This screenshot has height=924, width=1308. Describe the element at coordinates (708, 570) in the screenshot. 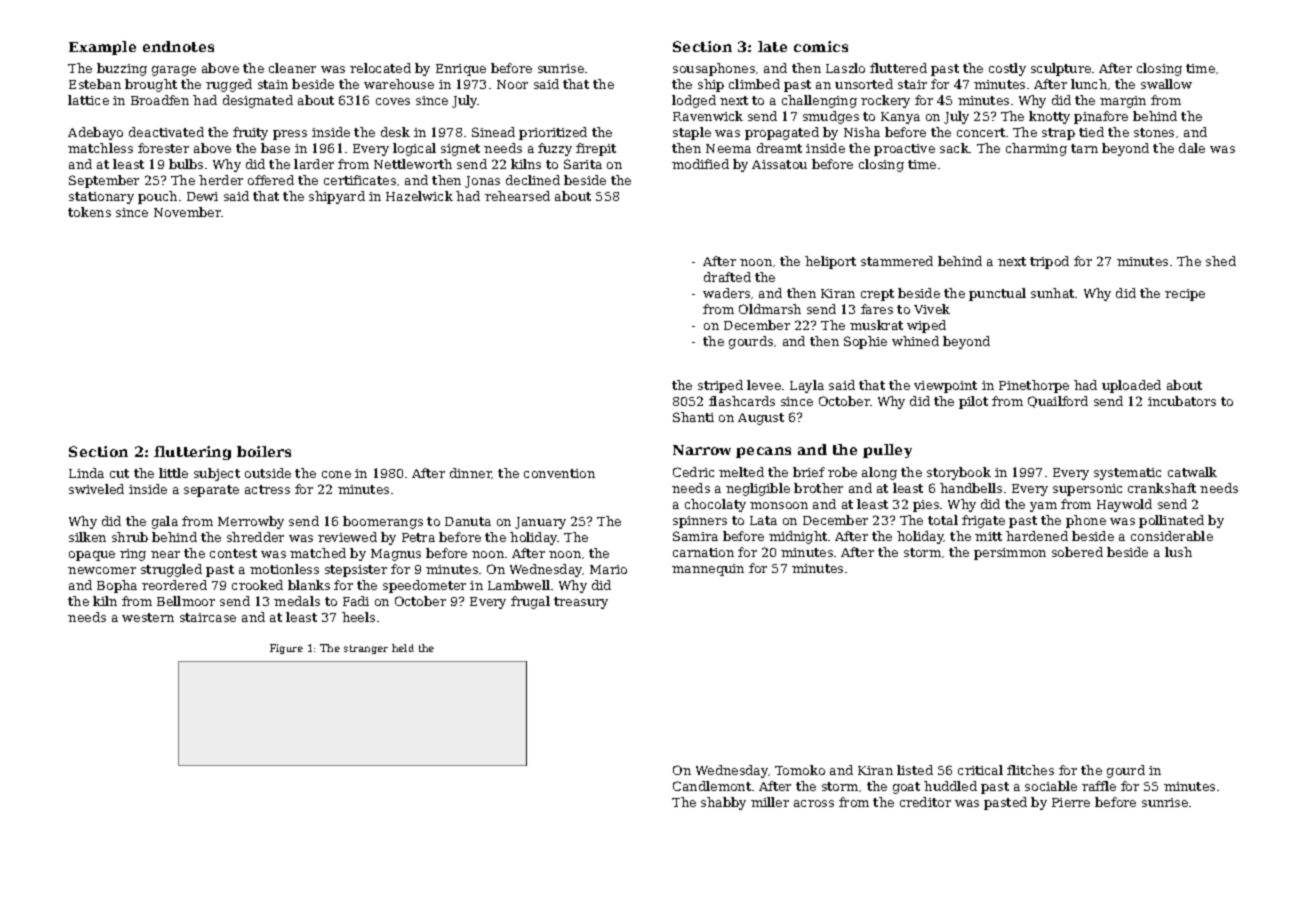

I see `mannequin` at that location.
